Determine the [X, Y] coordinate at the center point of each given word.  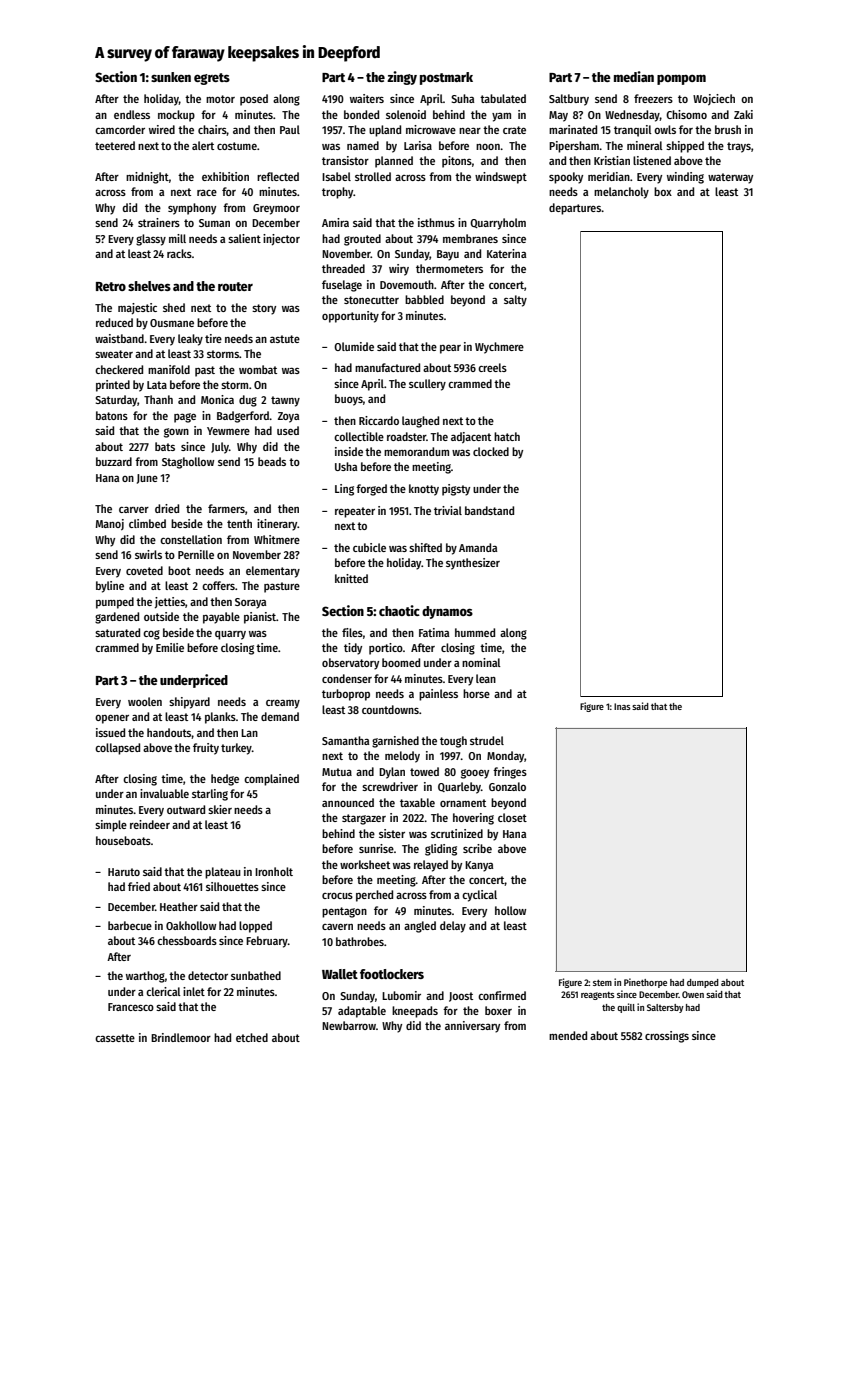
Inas [622, 706]
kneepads [415, 1012]
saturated [117, 632]
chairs [212, 130]
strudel [487, 740]
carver [134, 509]
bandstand [489, 510]
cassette [115, 1038]
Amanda [478, 547]
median [634, 76]
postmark [446, 78]
